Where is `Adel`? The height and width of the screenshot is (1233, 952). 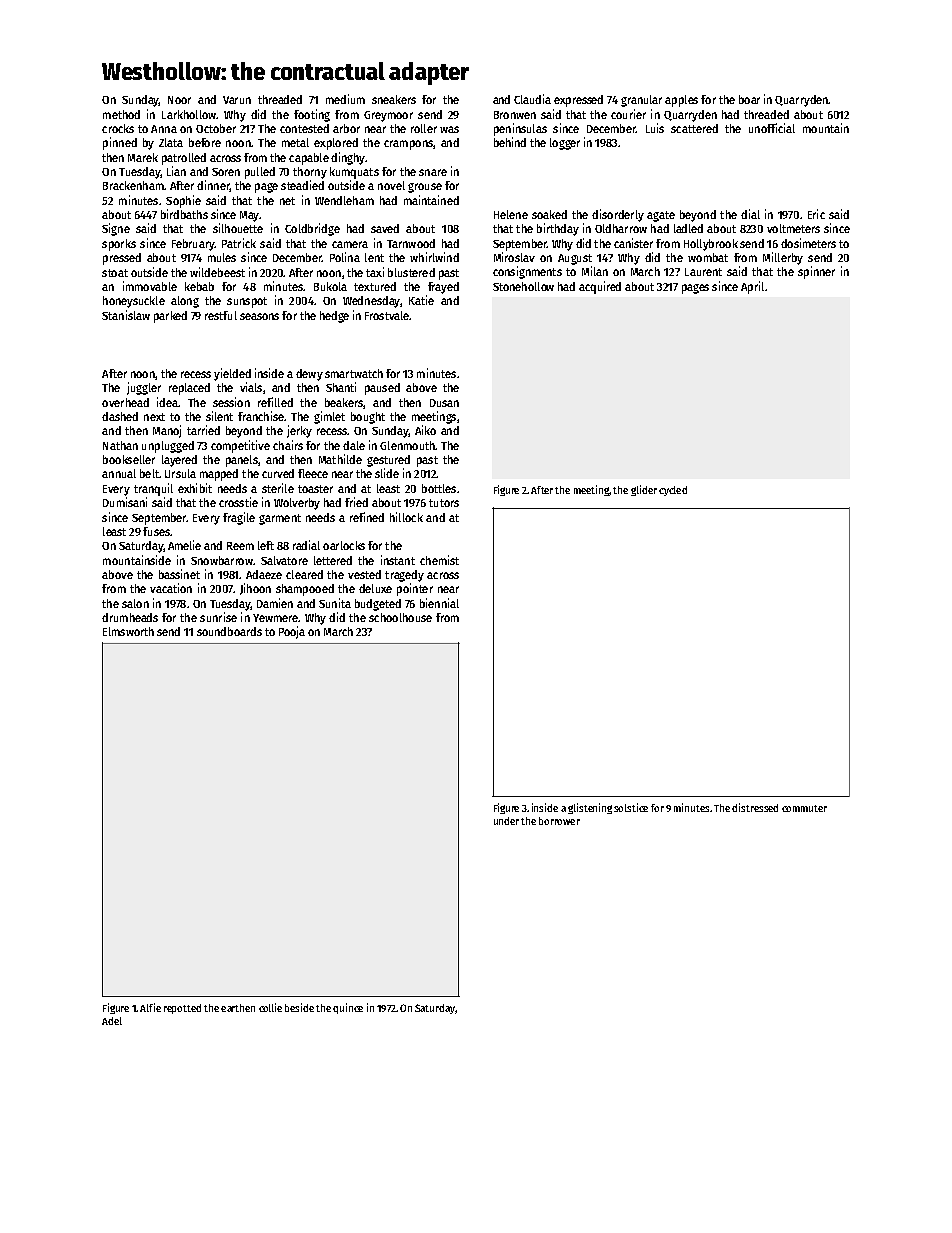
Adel is located at coordinates (112, 1021).
